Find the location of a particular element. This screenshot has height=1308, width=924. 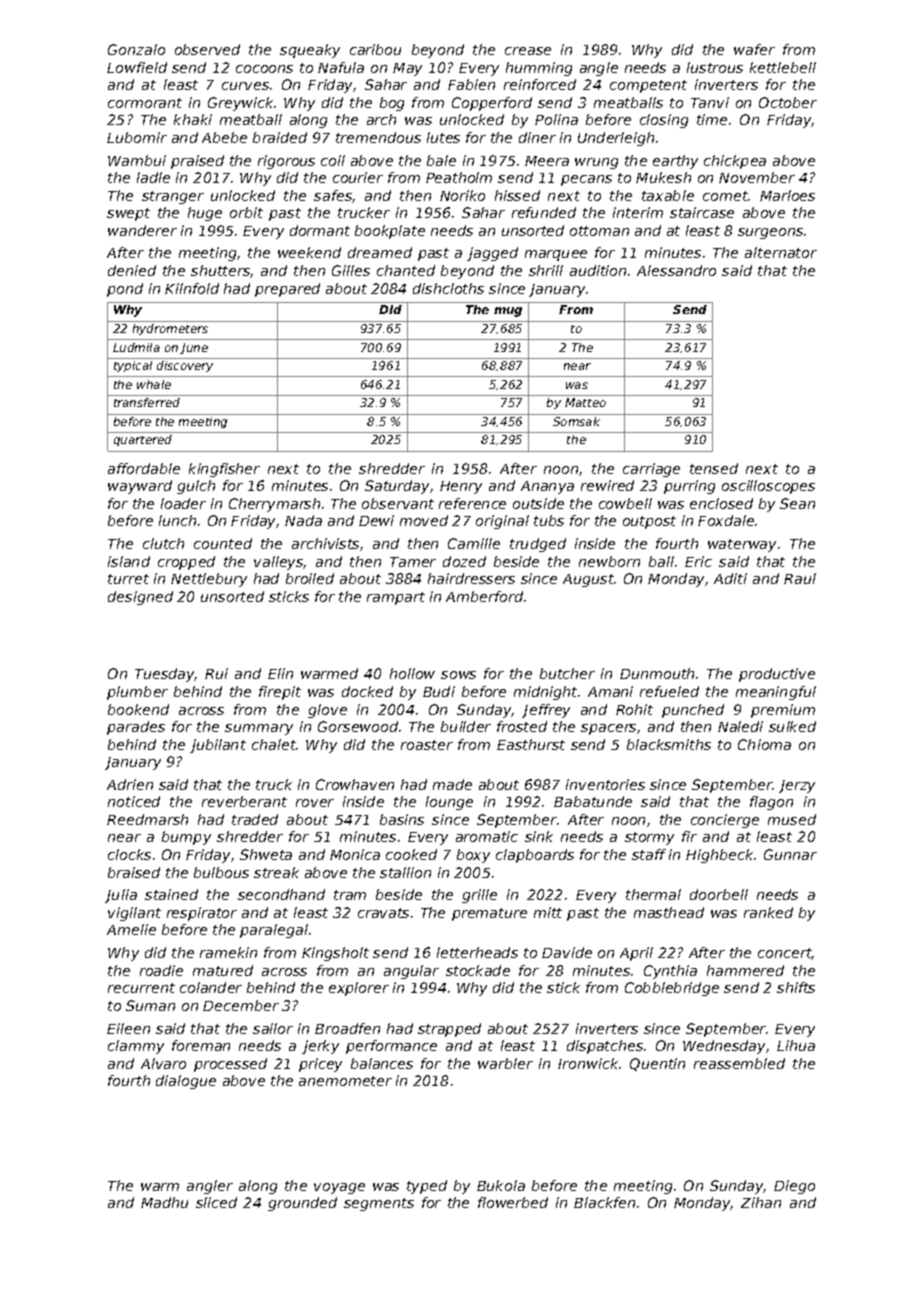

flowerbed is located at coordinates (513, 1202).
